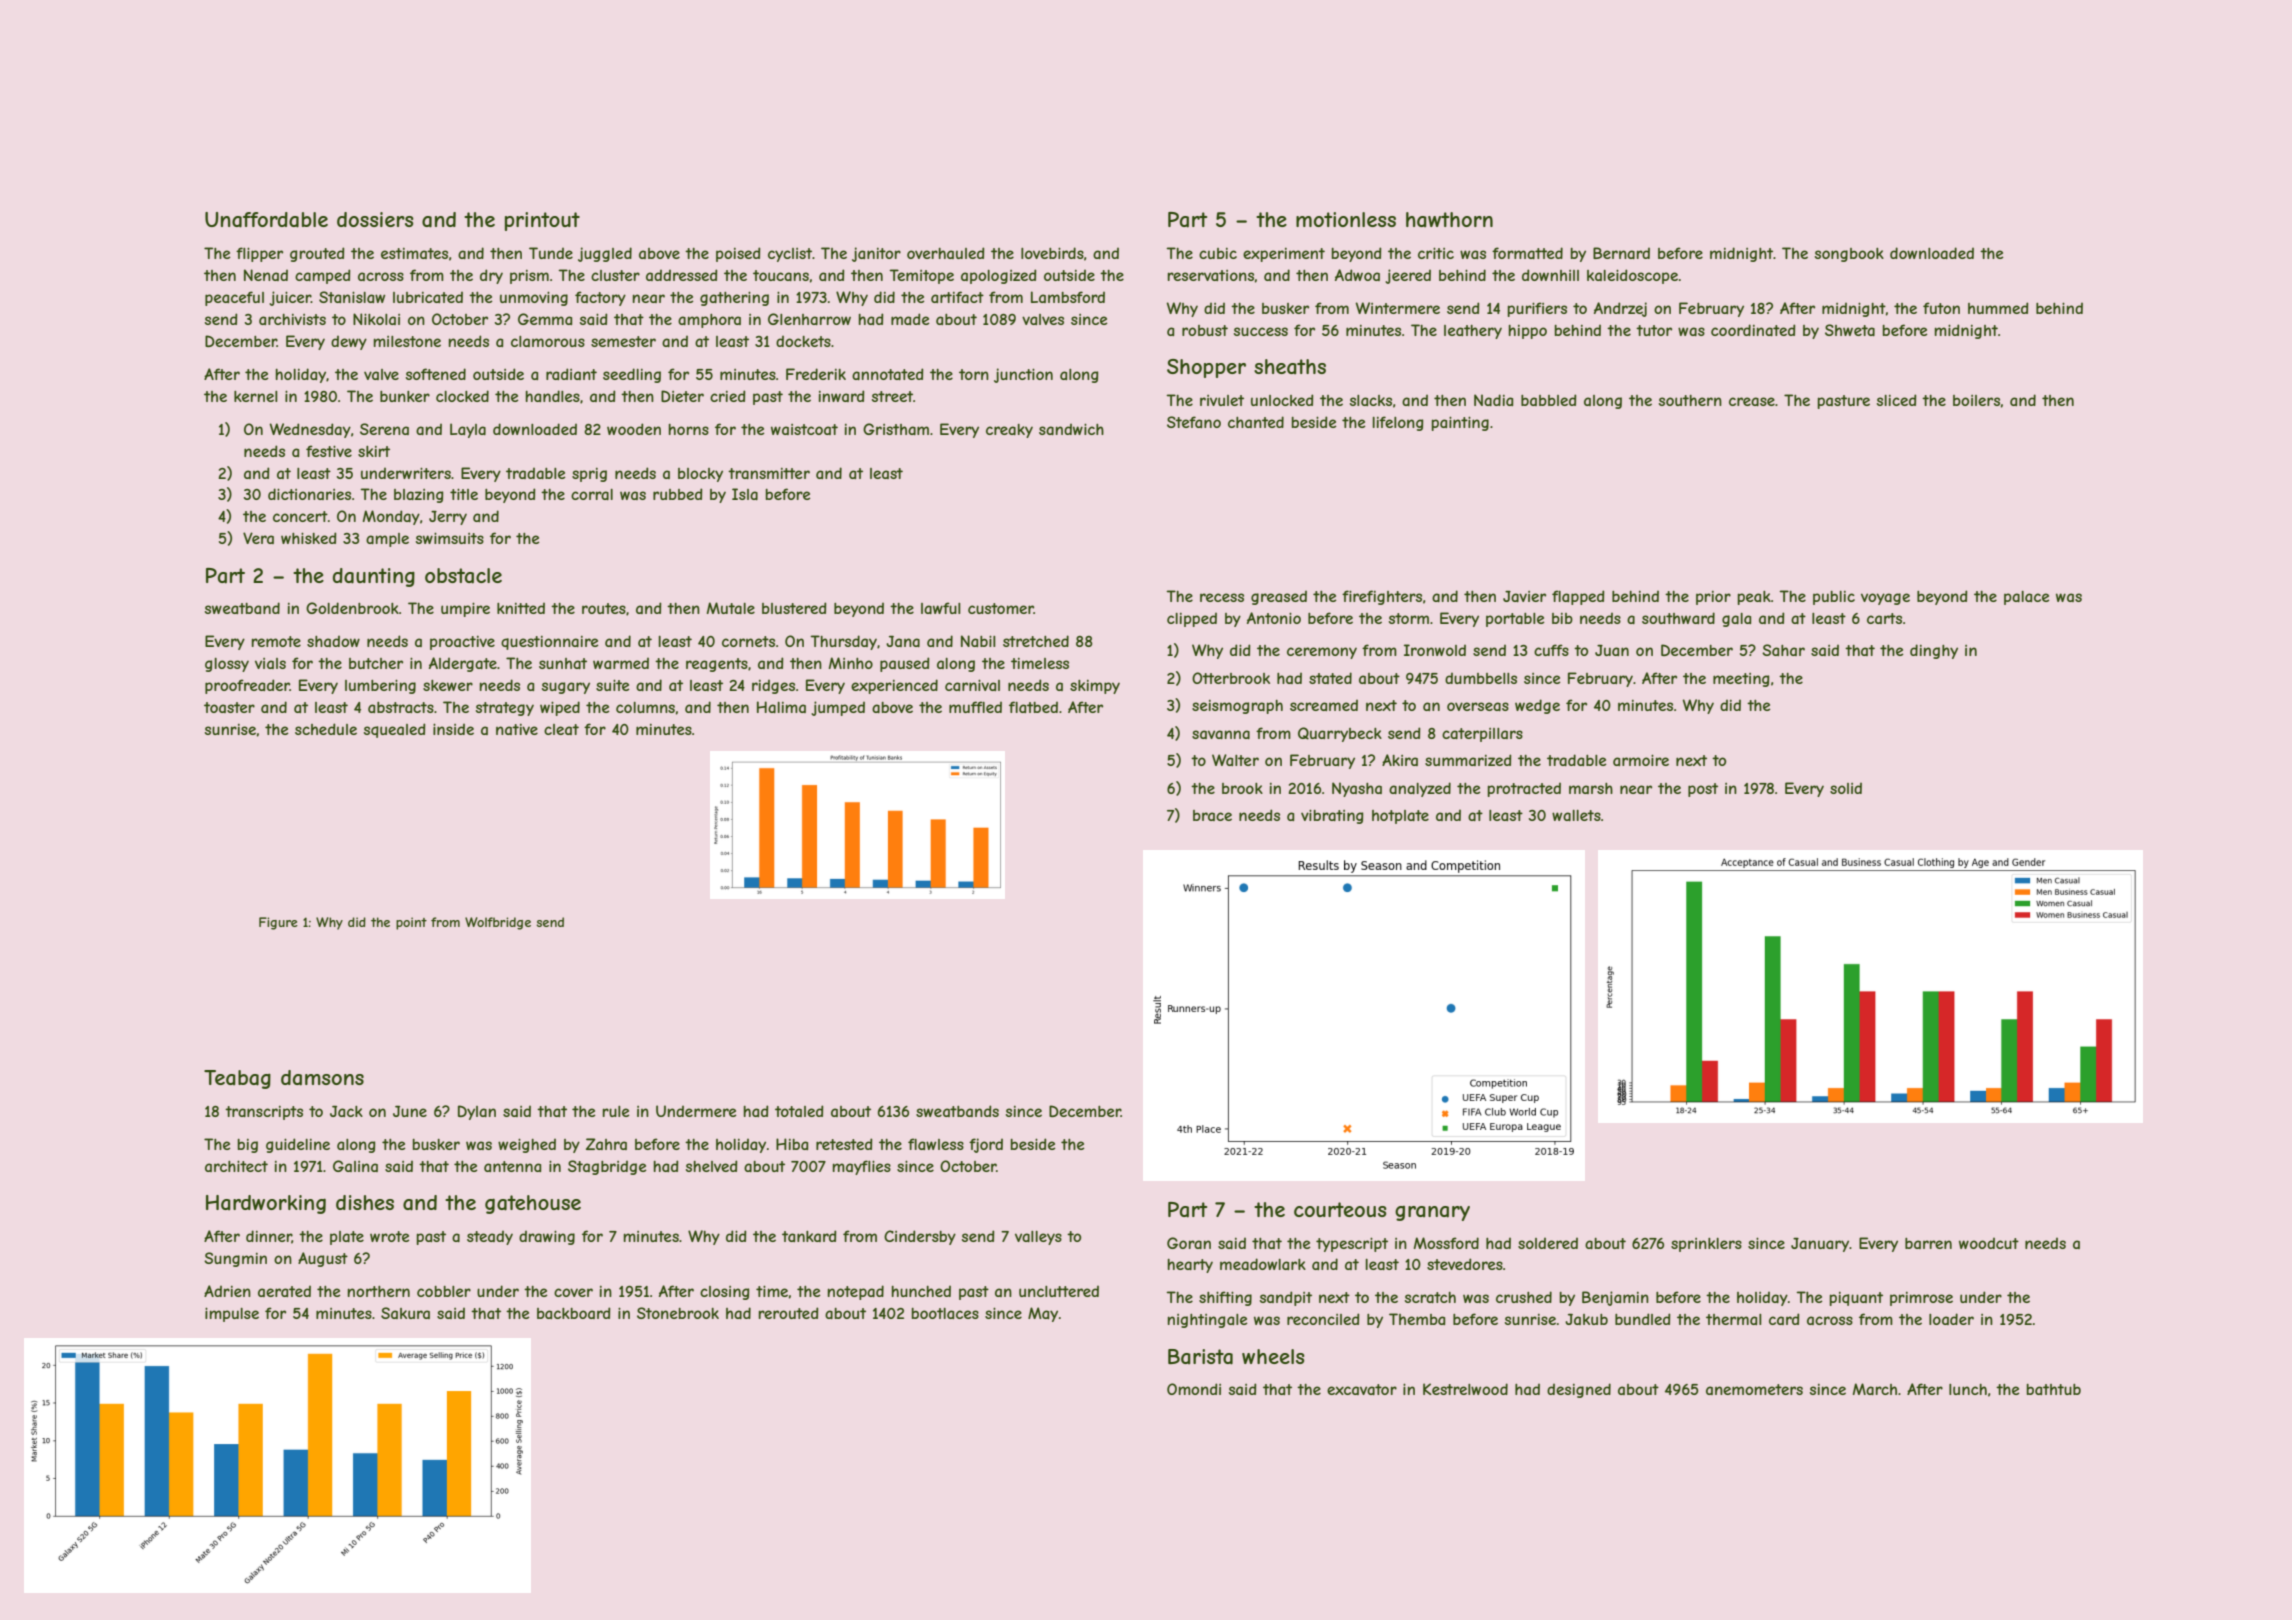  Describe the element at coordinates (941, 608) in the screenshot. I see `lawful` at that location.
